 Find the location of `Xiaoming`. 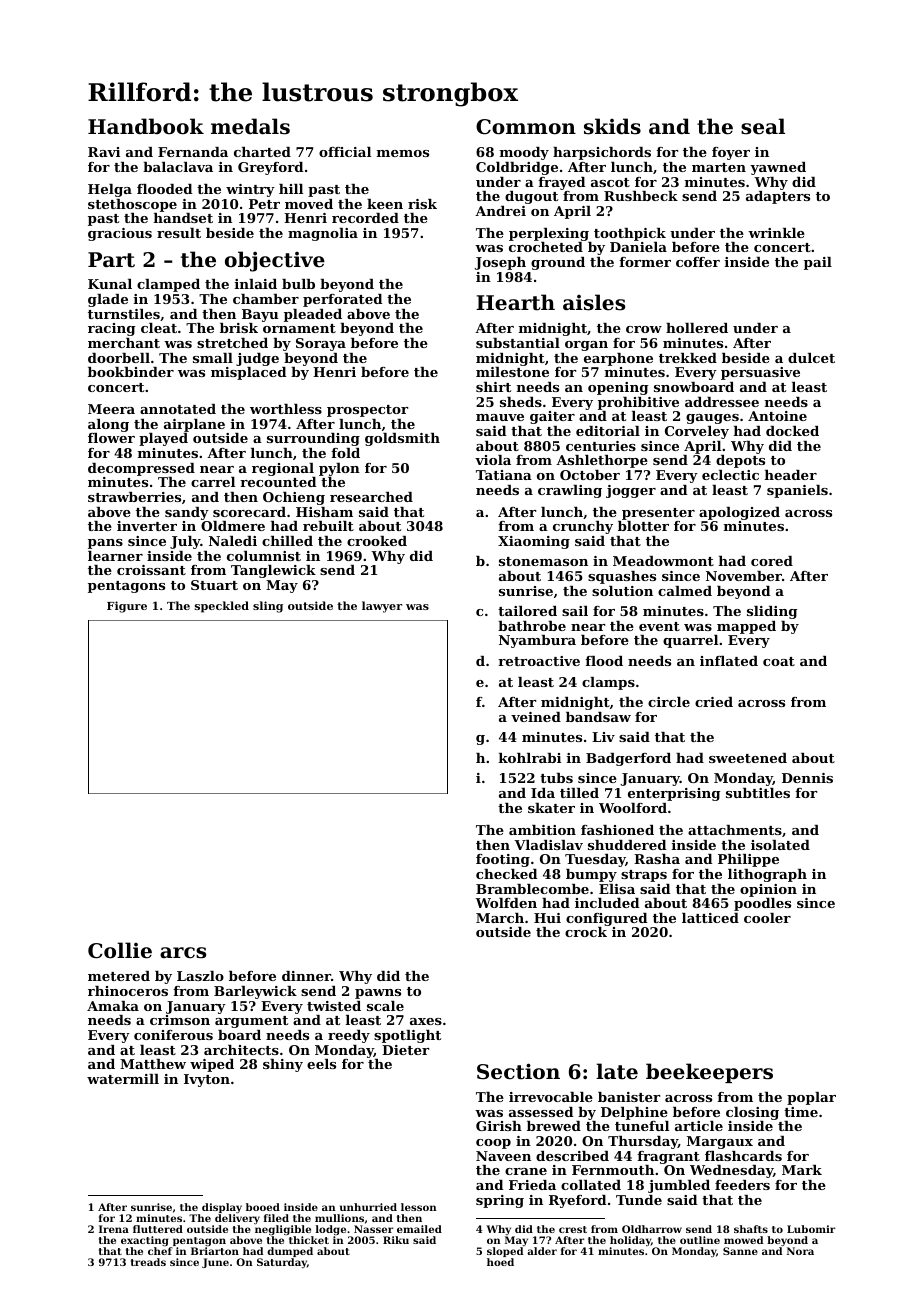

Xiaoming is located at coordinates (534, 542).
